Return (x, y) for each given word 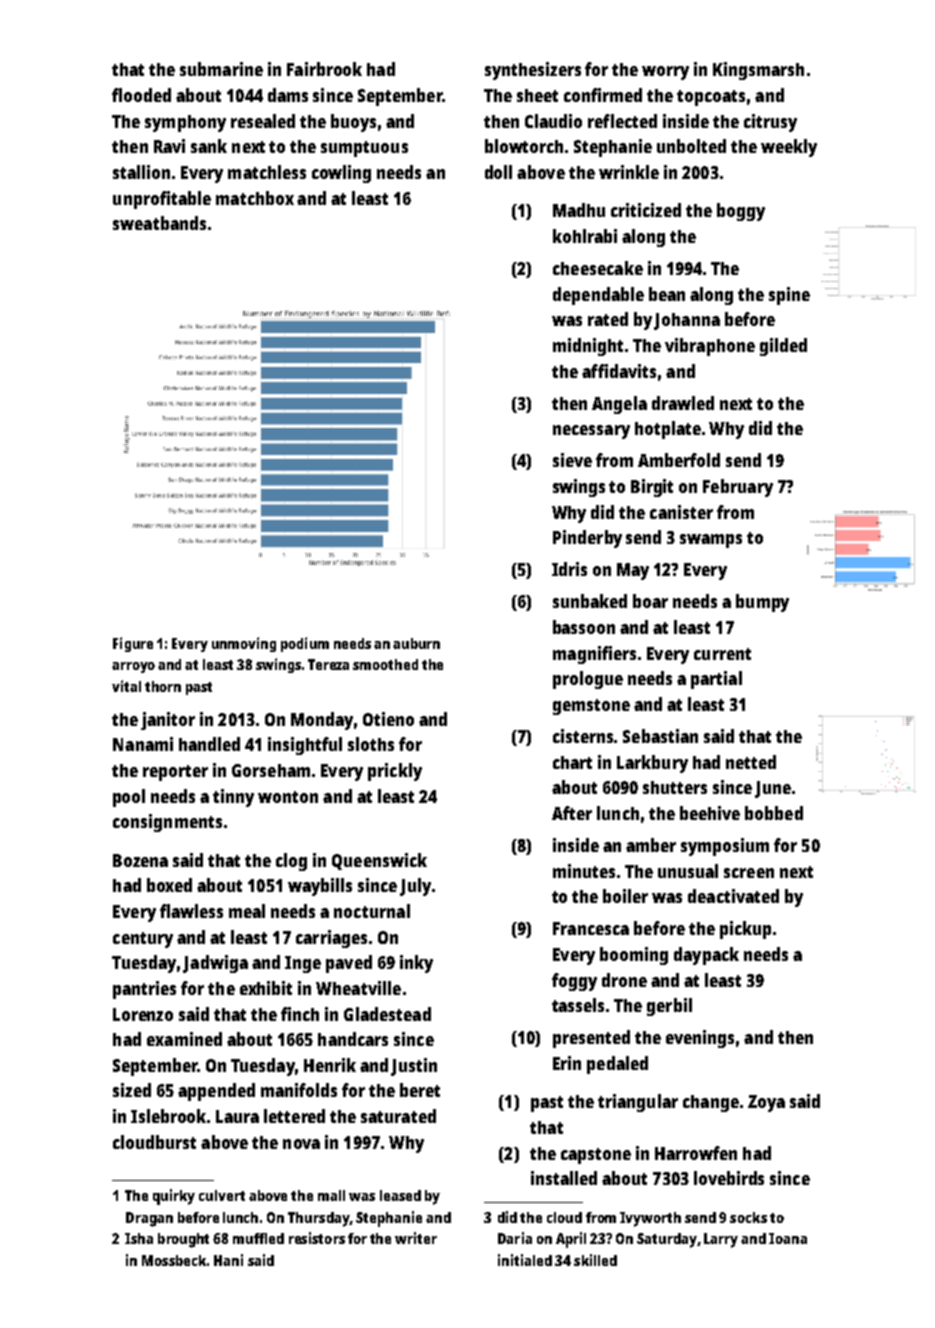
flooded (141, 95)
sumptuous (364, 149)
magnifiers (594, 655)
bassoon (584, 627)
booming (634, 956)
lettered (294, 1116)
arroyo (133, 667)
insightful (305, 746)
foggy (574, 982)
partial (716, 680)
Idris (569, 569)
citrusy (770, 123)
